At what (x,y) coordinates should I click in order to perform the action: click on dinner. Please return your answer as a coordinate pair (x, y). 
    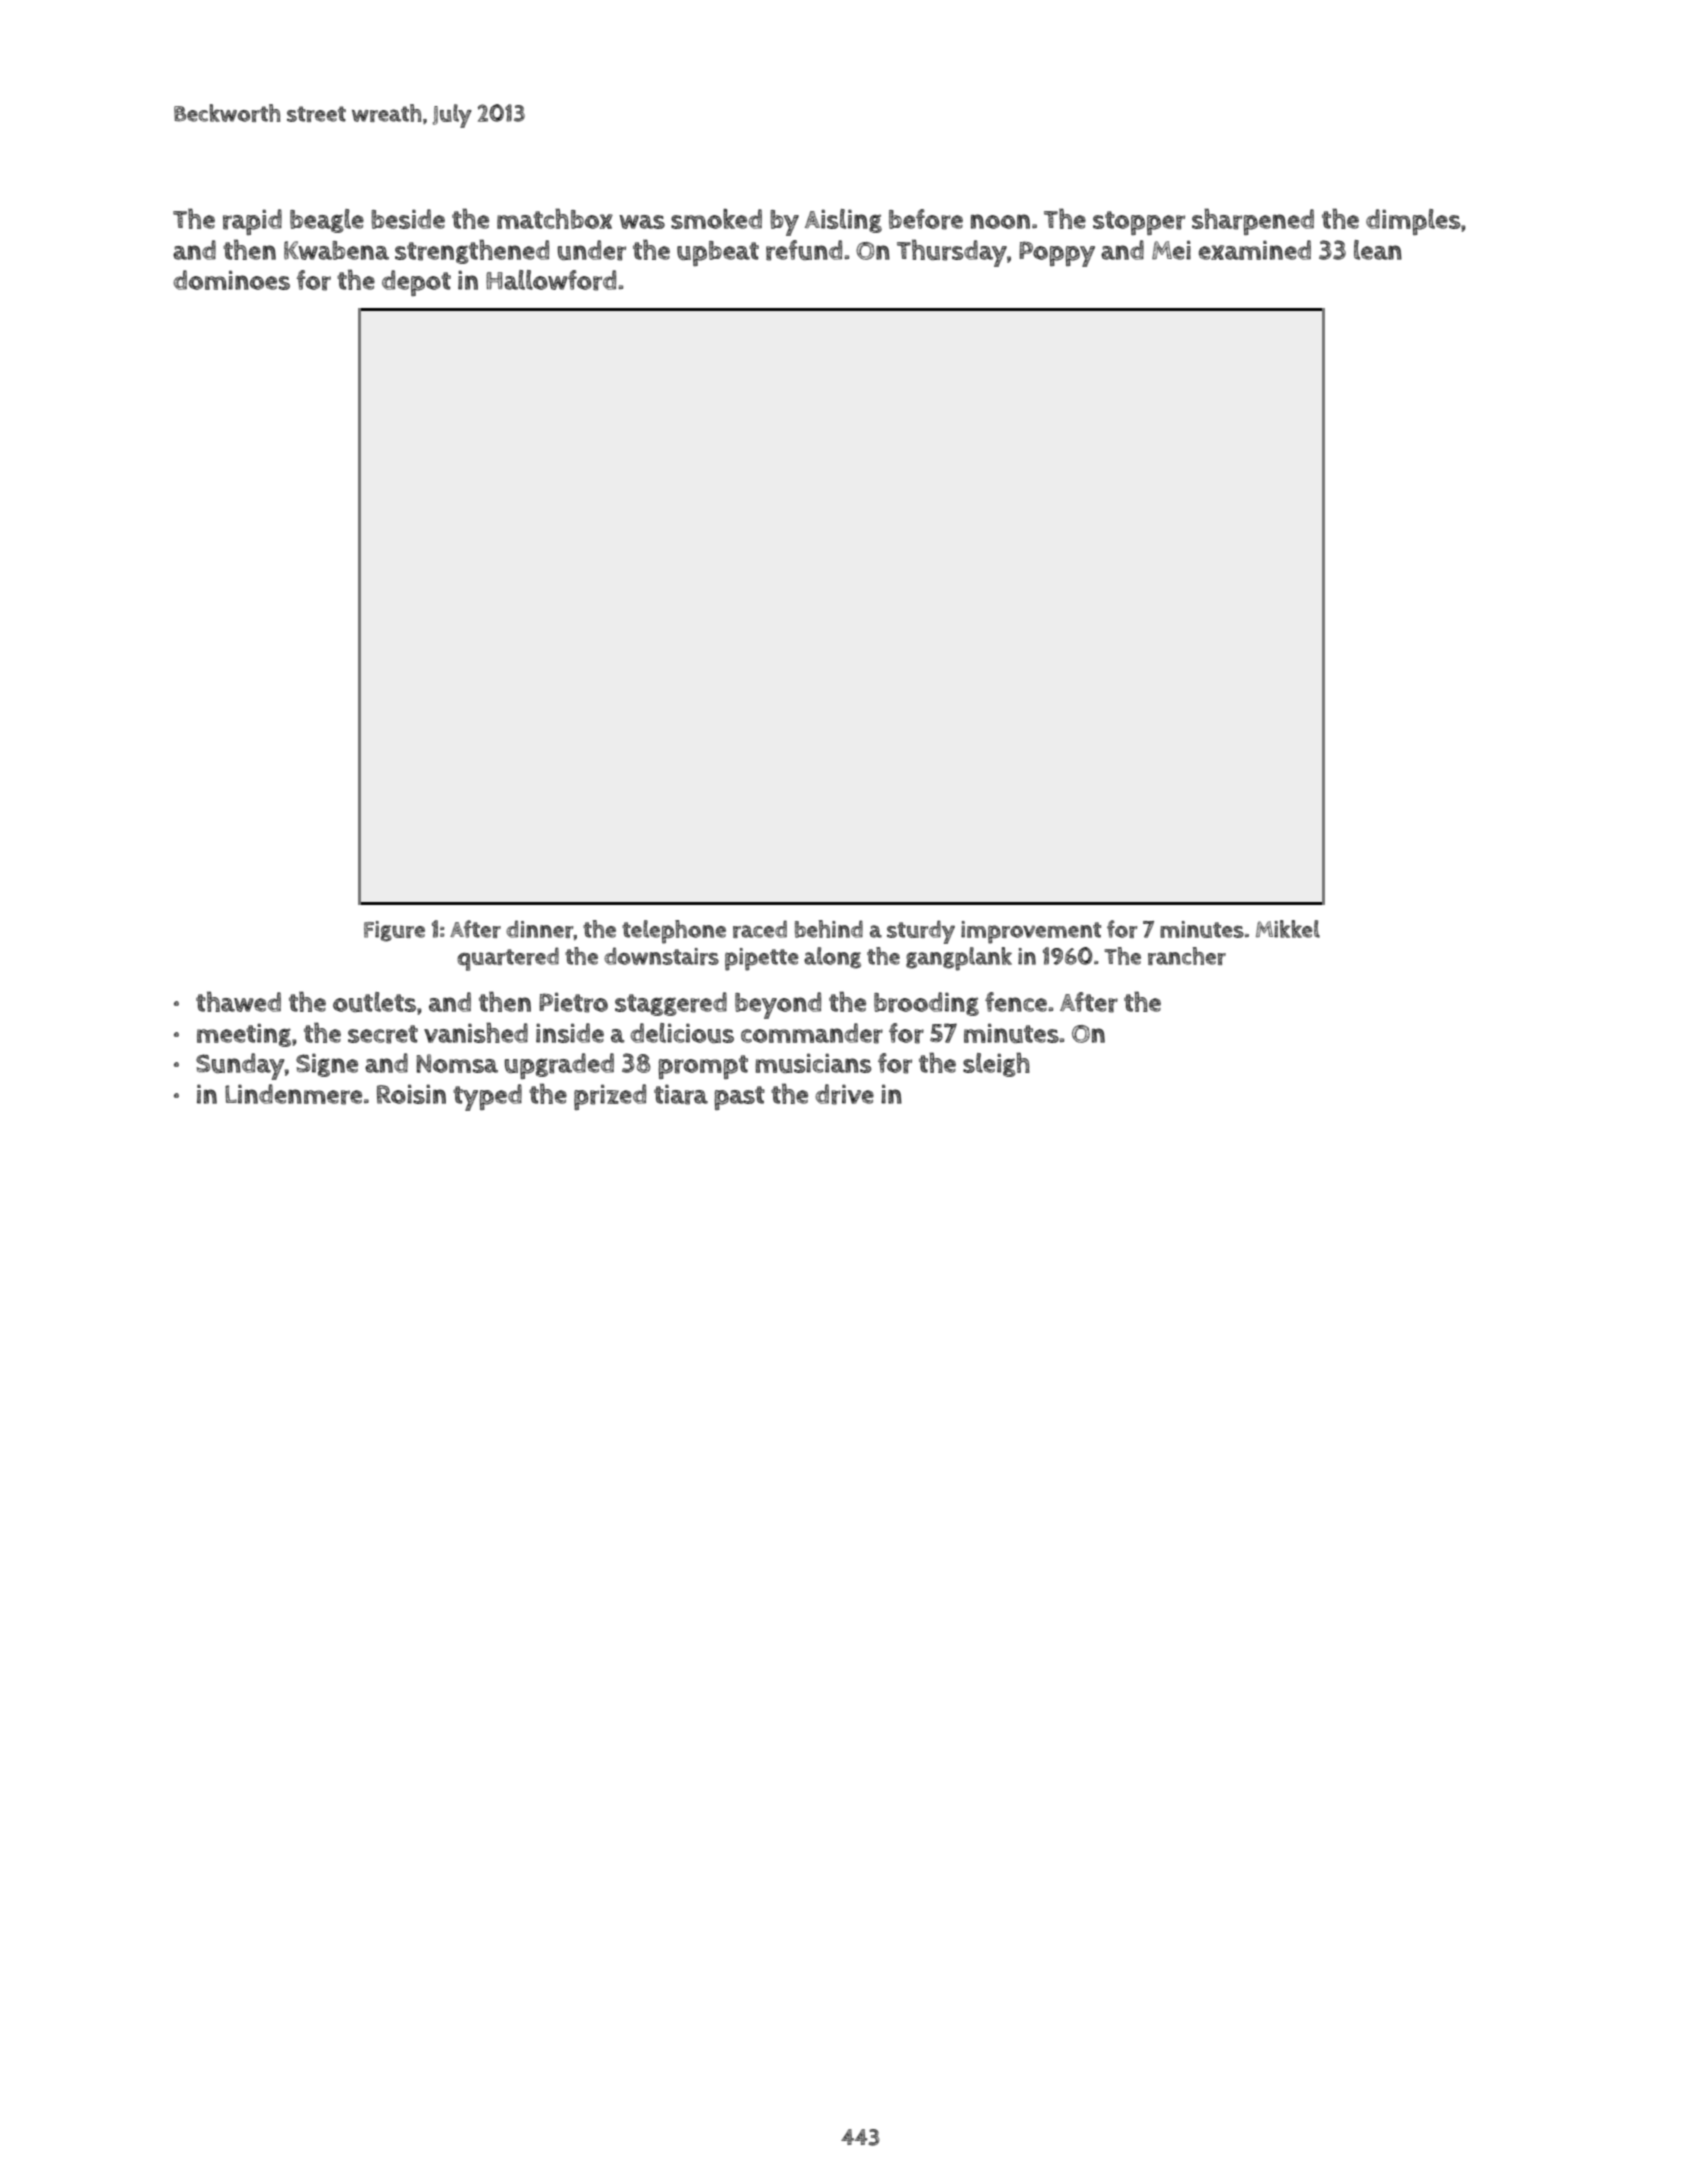
    Looking at the image, I should click on (539, 929).
